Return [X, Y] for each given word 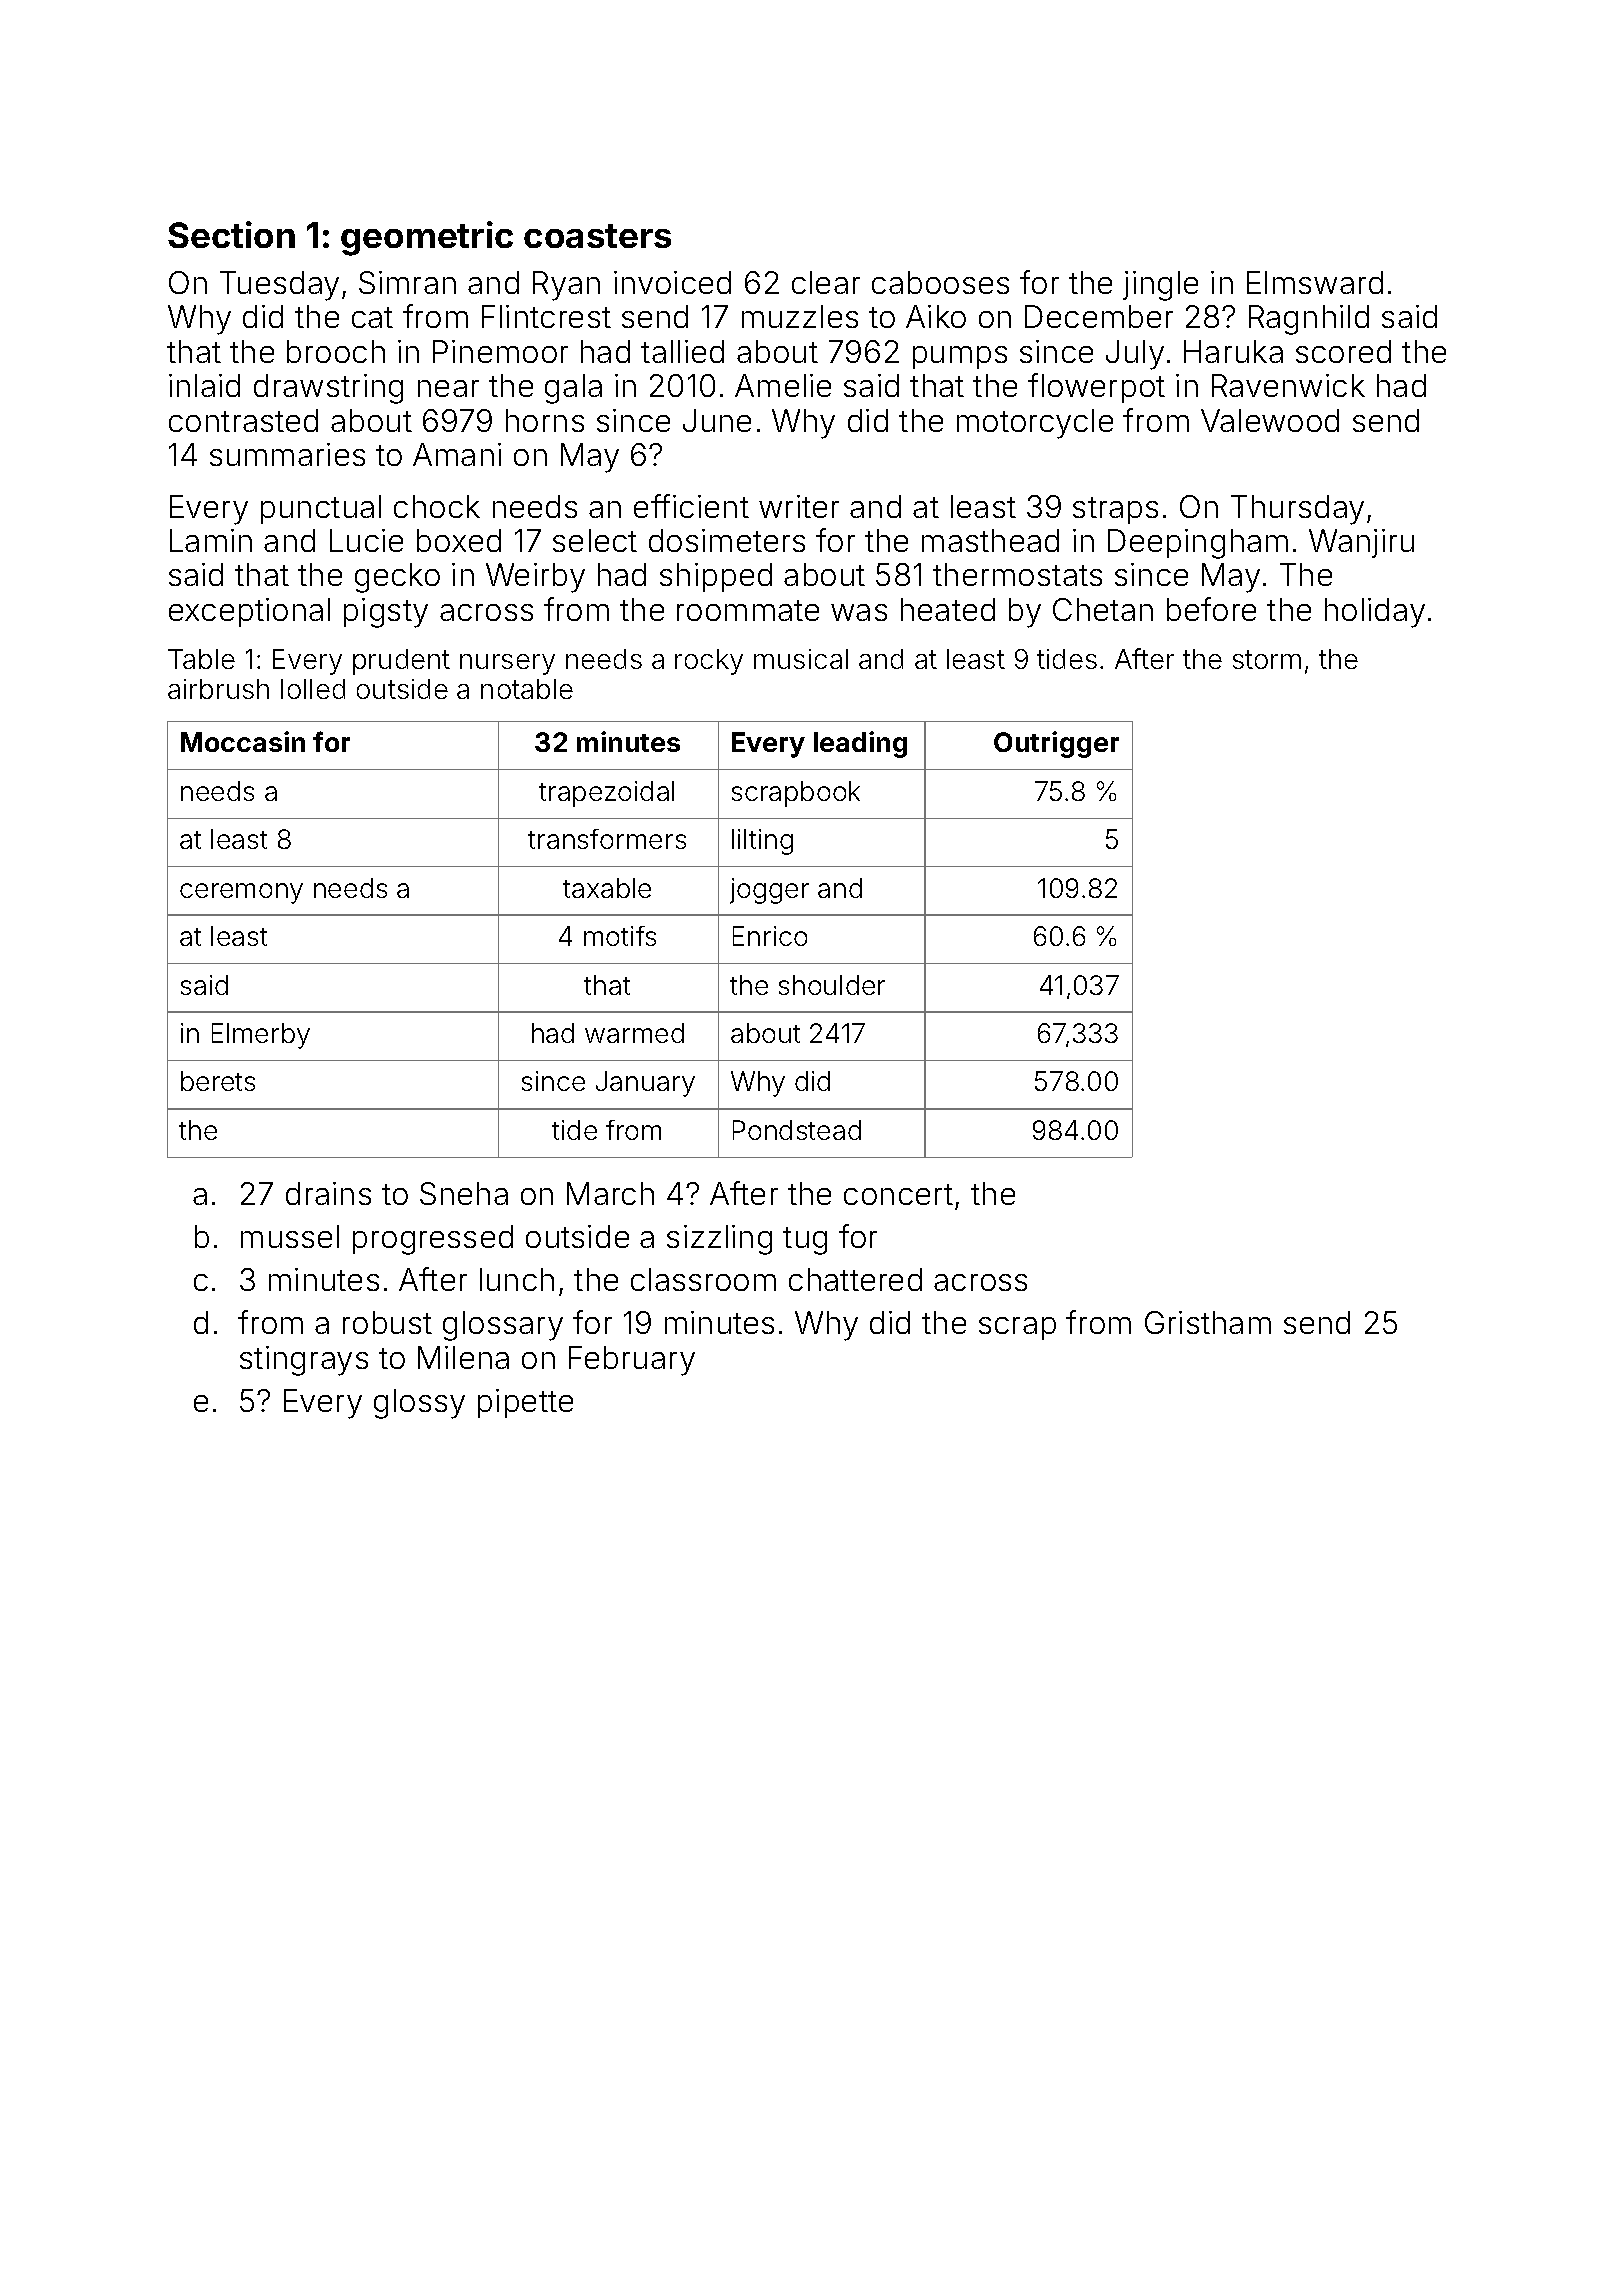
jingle [1160, 286]
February [632, 1361]
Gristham [1208, 1322]
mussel [290, 1236]
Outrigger [1056, 744]
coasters [597, 236]
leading [860, 744]
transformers [607, 839]
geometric [427, 238]
